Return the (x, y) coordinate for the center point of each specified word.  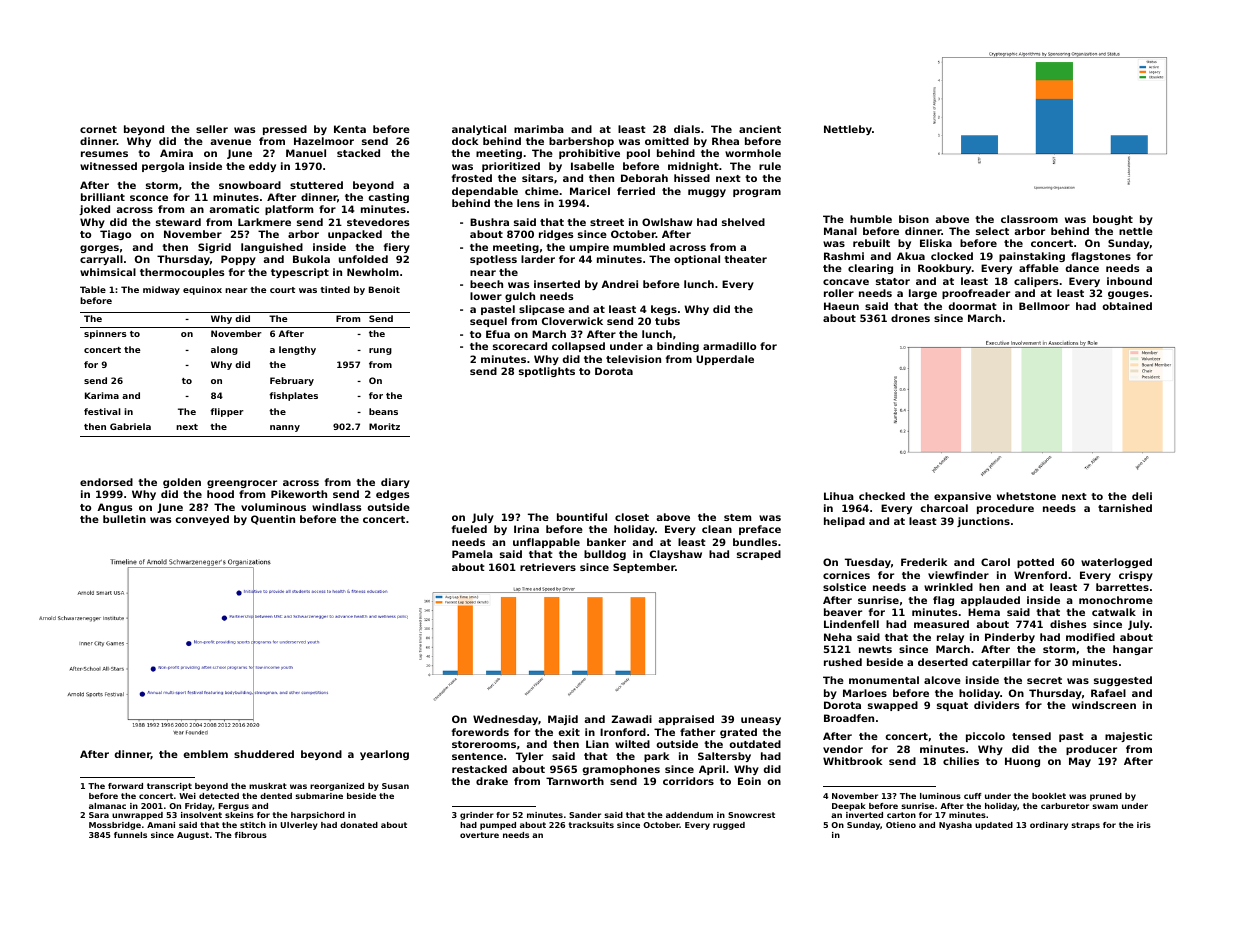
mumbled (639, 247)
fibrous (251, 835)
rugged (729, 826)
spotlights (547, 372)
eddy (262, 167)
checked (882, 496)
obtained (1127, 306)
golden (182, 483)
